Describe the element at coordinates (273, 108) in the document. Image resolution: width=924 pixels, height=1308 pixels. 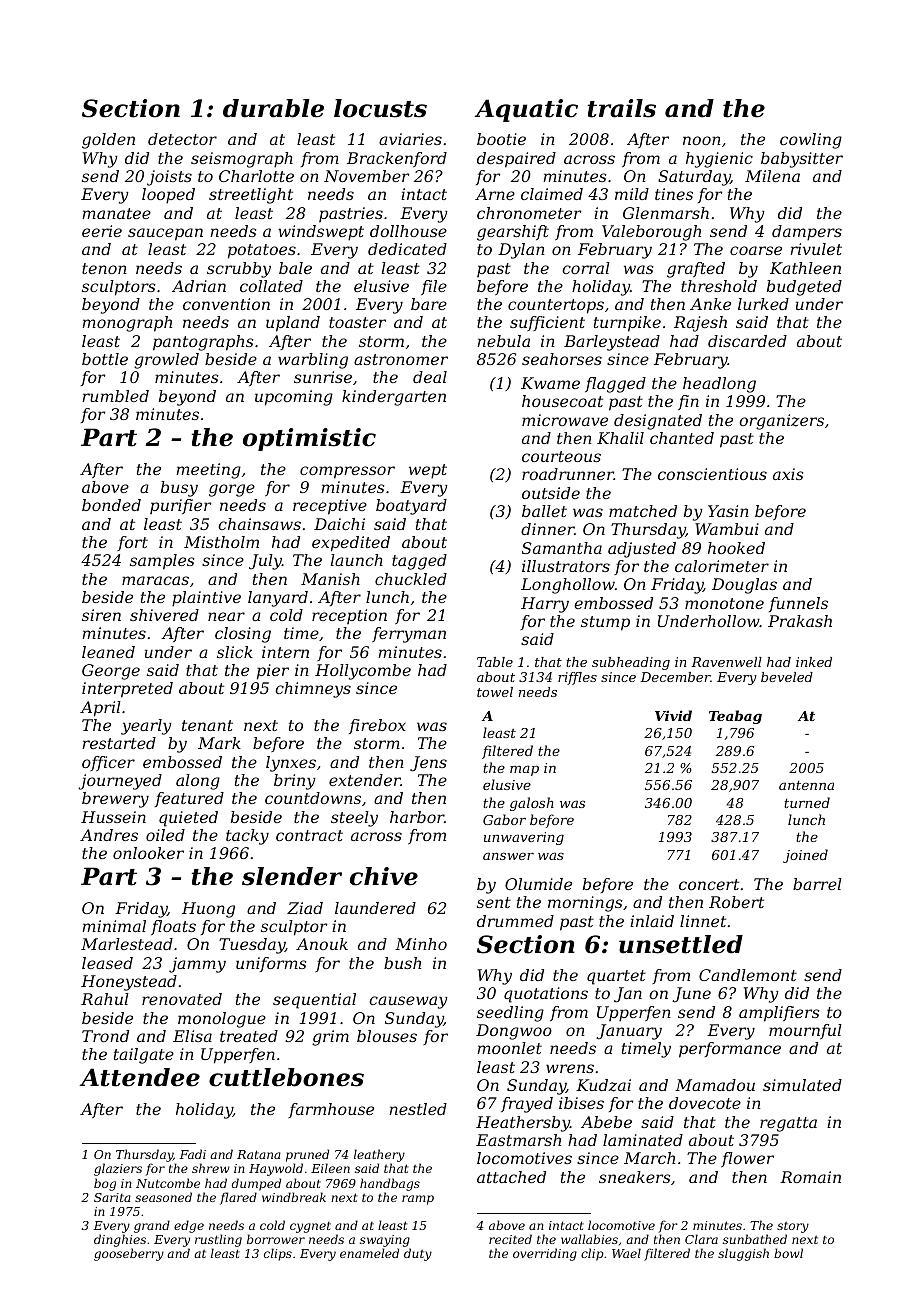
I see `durable` at that location.
